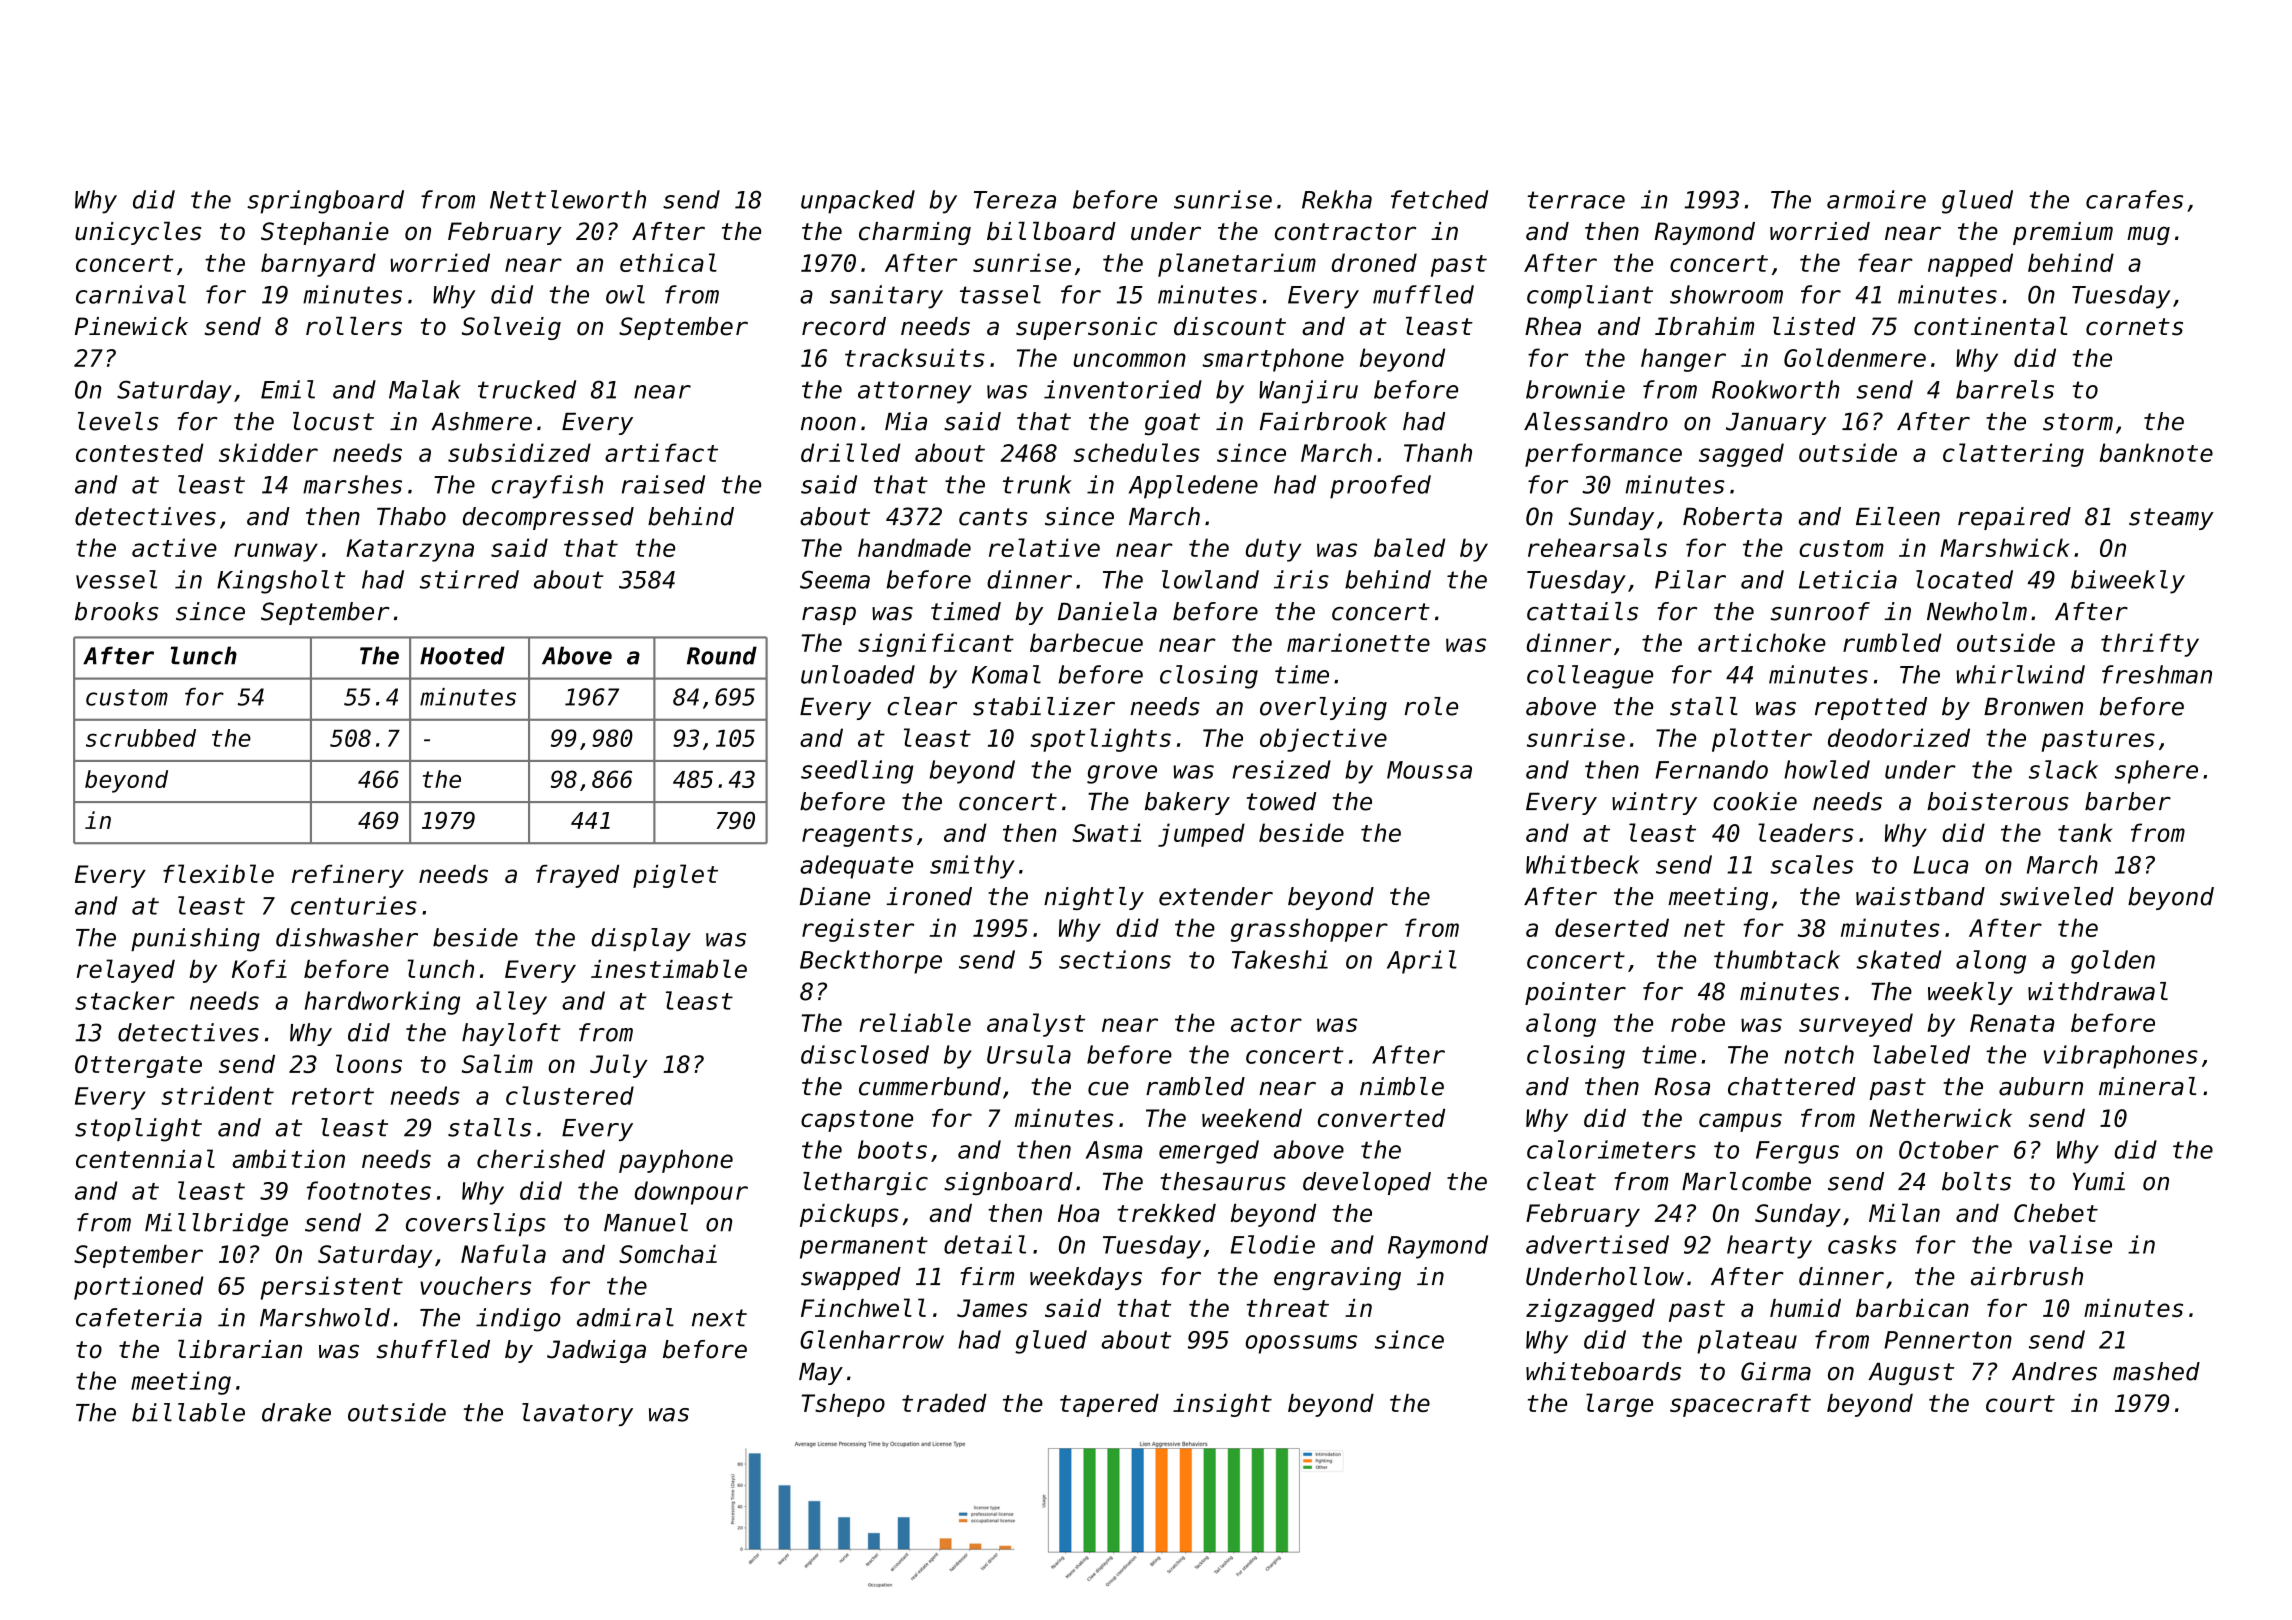 This document has height=1620, width=2292. Describe the element at coordinates (125, 1000) in the document. I see `stacker` at that location.
